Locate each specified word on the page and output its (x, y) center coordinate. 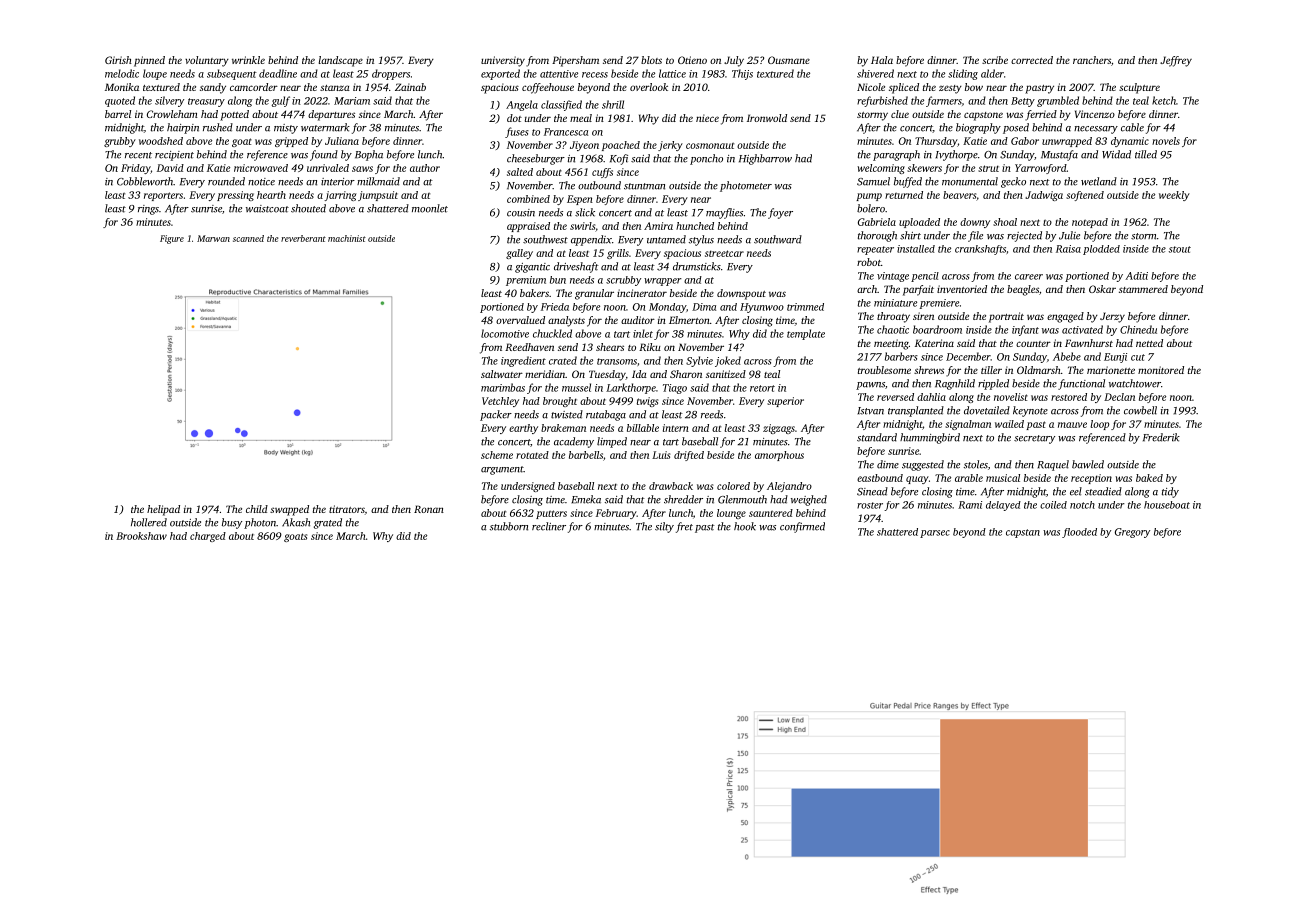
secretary (1034, 439)
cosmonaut (710, 146)
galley (519, 254)
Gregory (1132, 533)
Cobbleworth (145, 181)
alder (992, 73)
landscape (341, 61)
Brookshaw (141, 536)
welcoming (881, 169)
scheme (497, 455)
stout (1180, 249)
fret (684, 527)
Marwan (213, 238)
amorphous (779, 456)
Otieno (692, 60)
